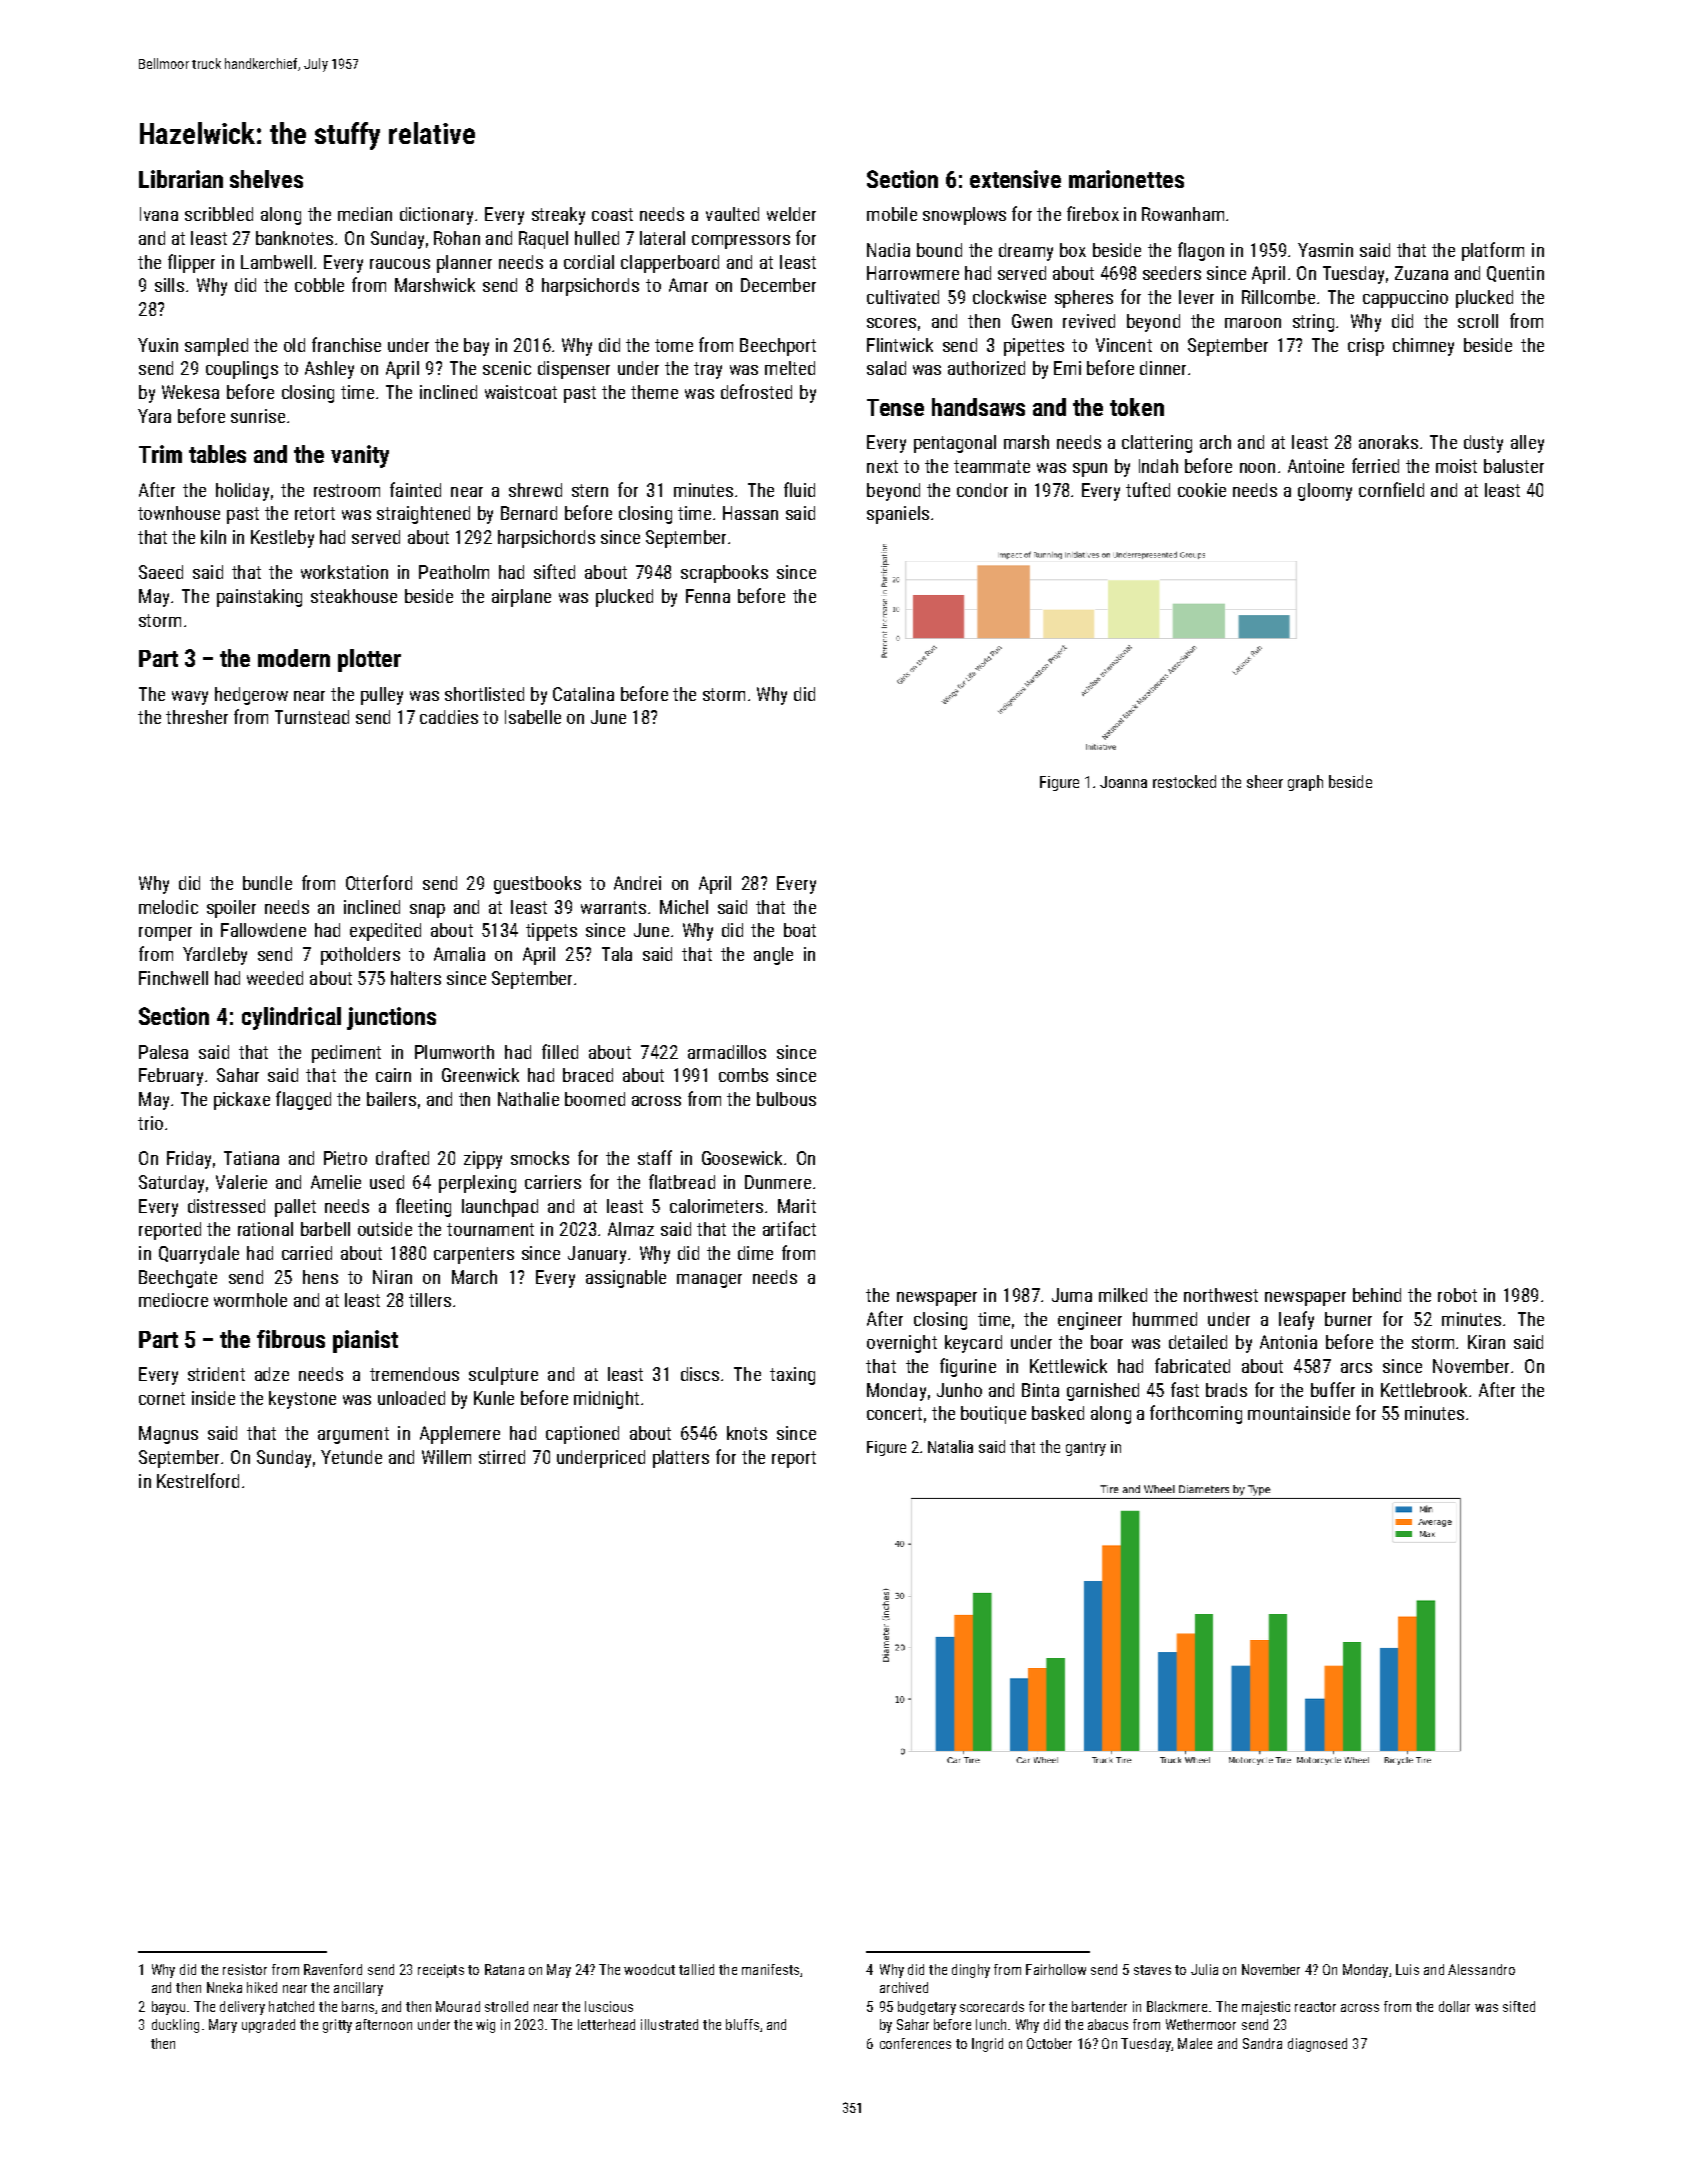 This page has height=2178, width=1683. Describe the element at coordinates (950, 1446) in the page. I see `Natalia` at that location.
